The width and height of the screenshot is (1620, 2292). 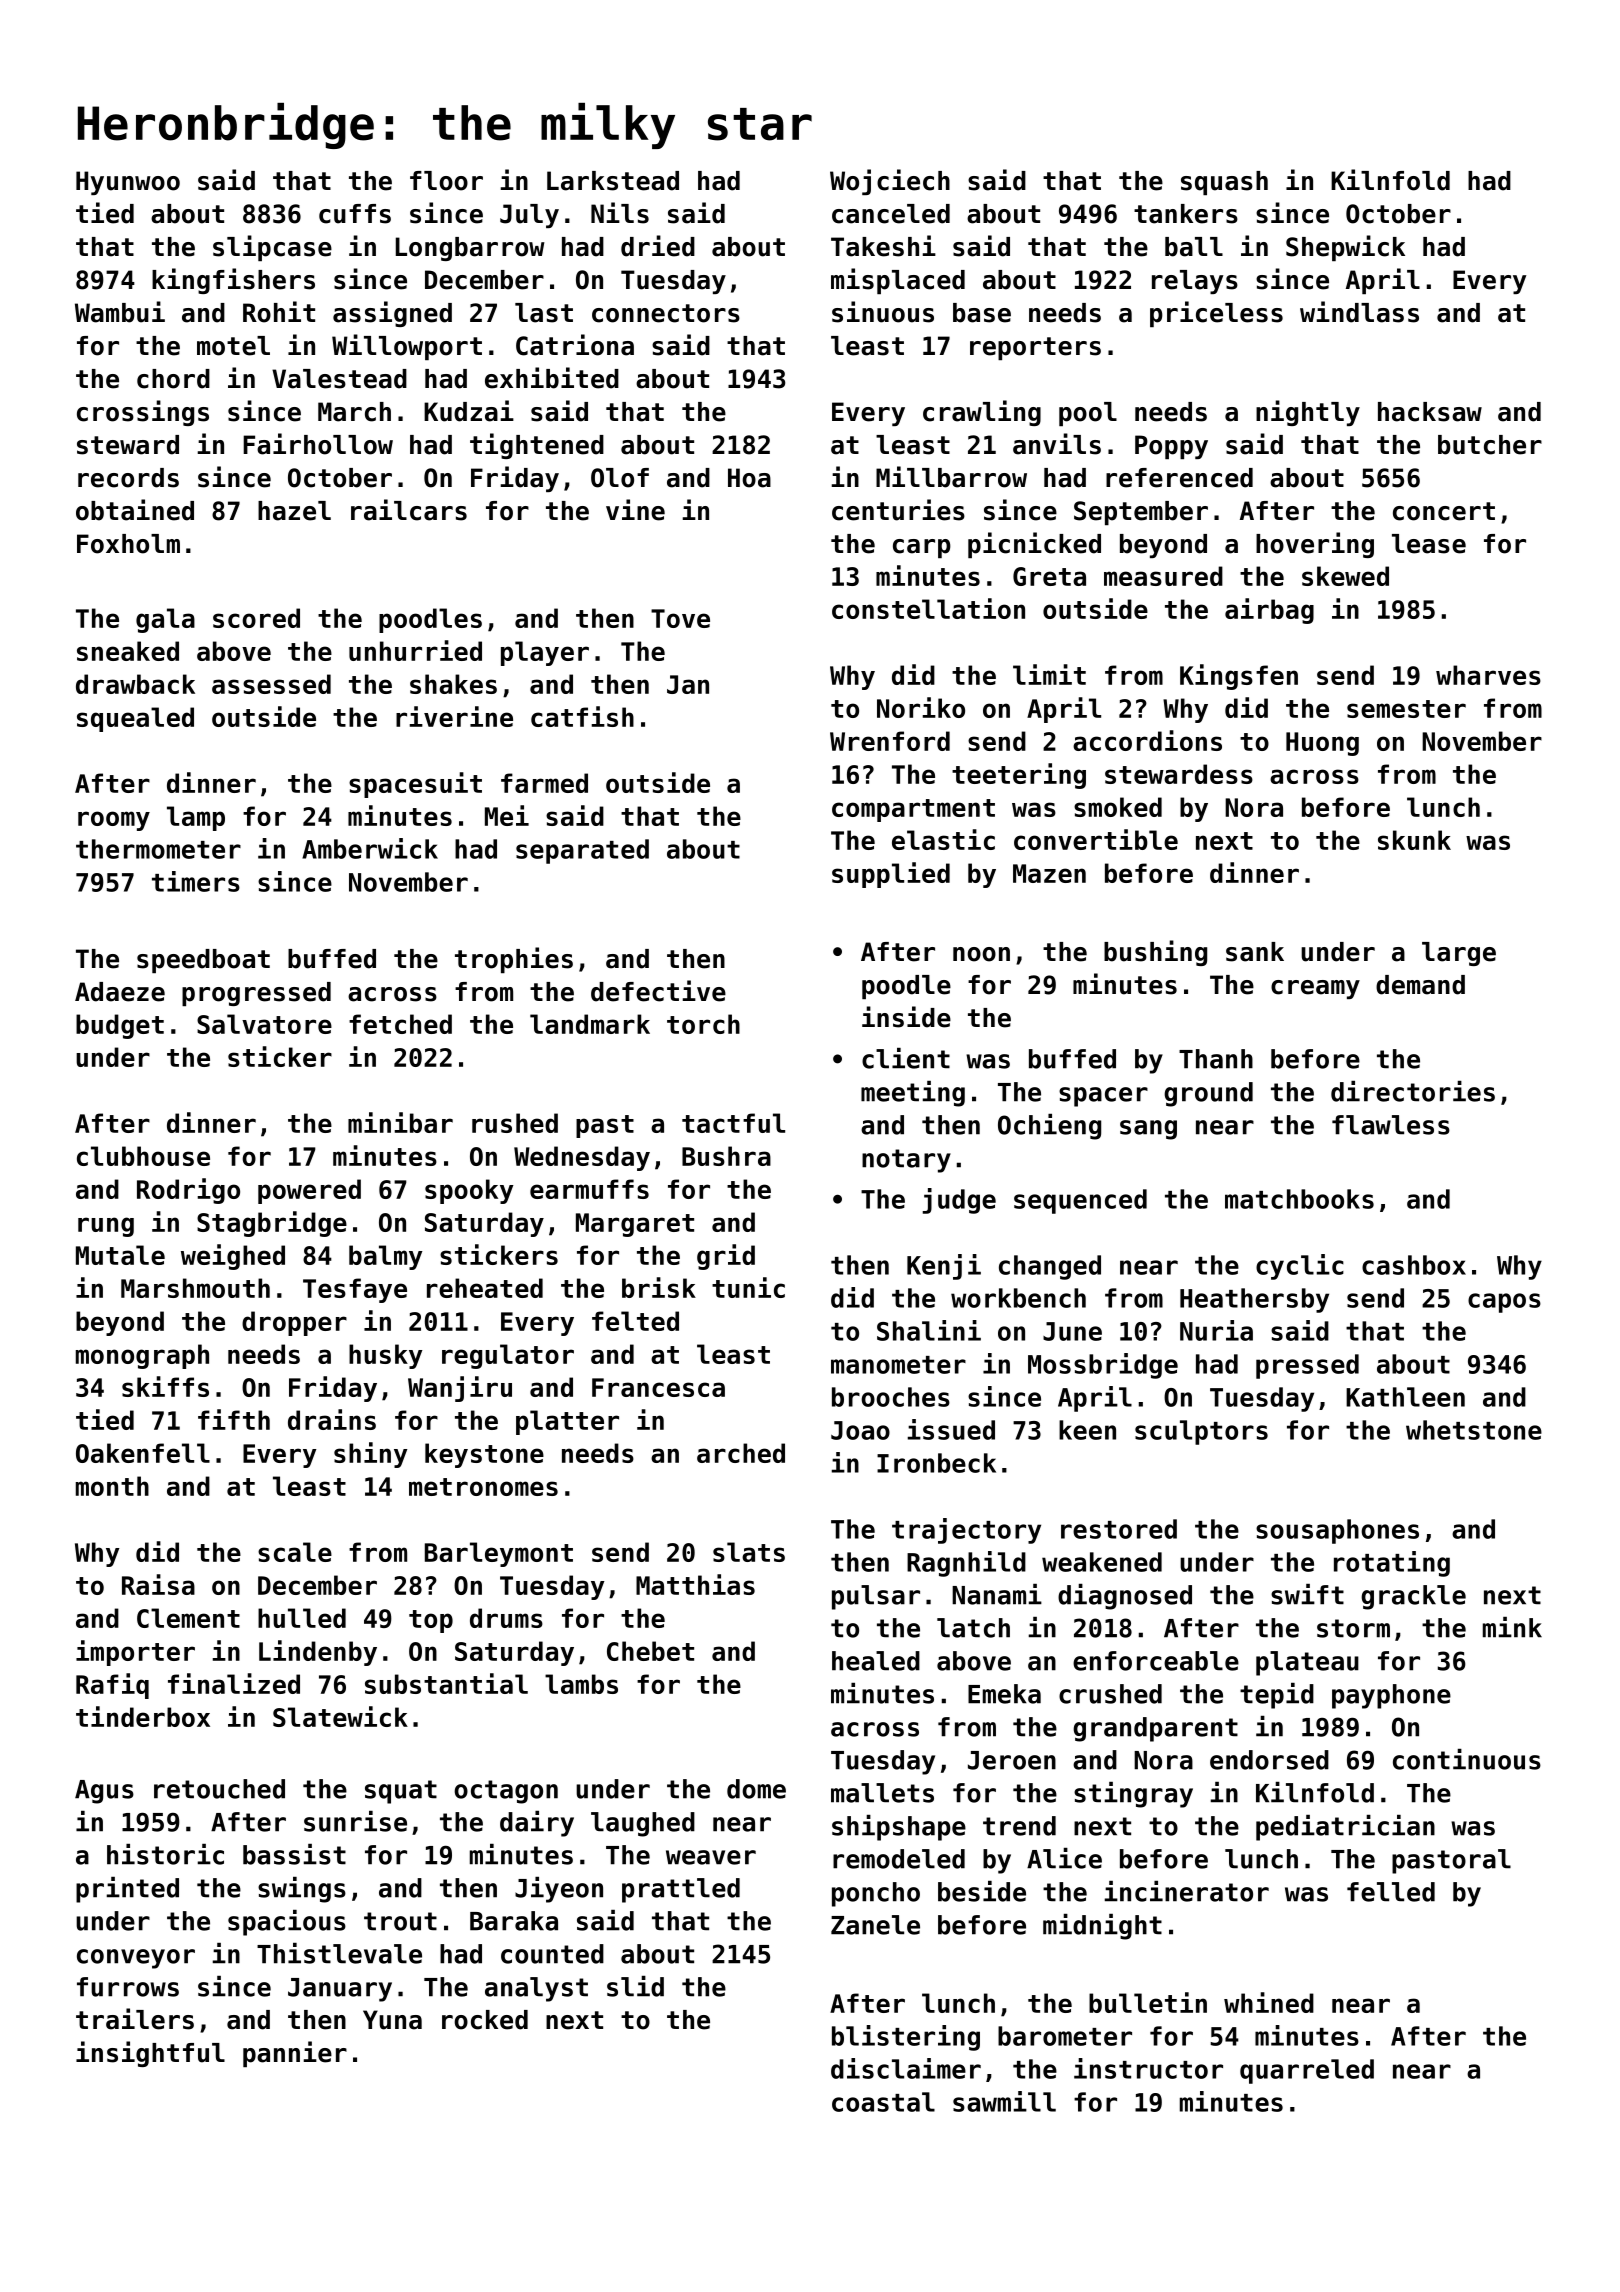 I want to click on Kenji, so click(x=944, y=1267).
